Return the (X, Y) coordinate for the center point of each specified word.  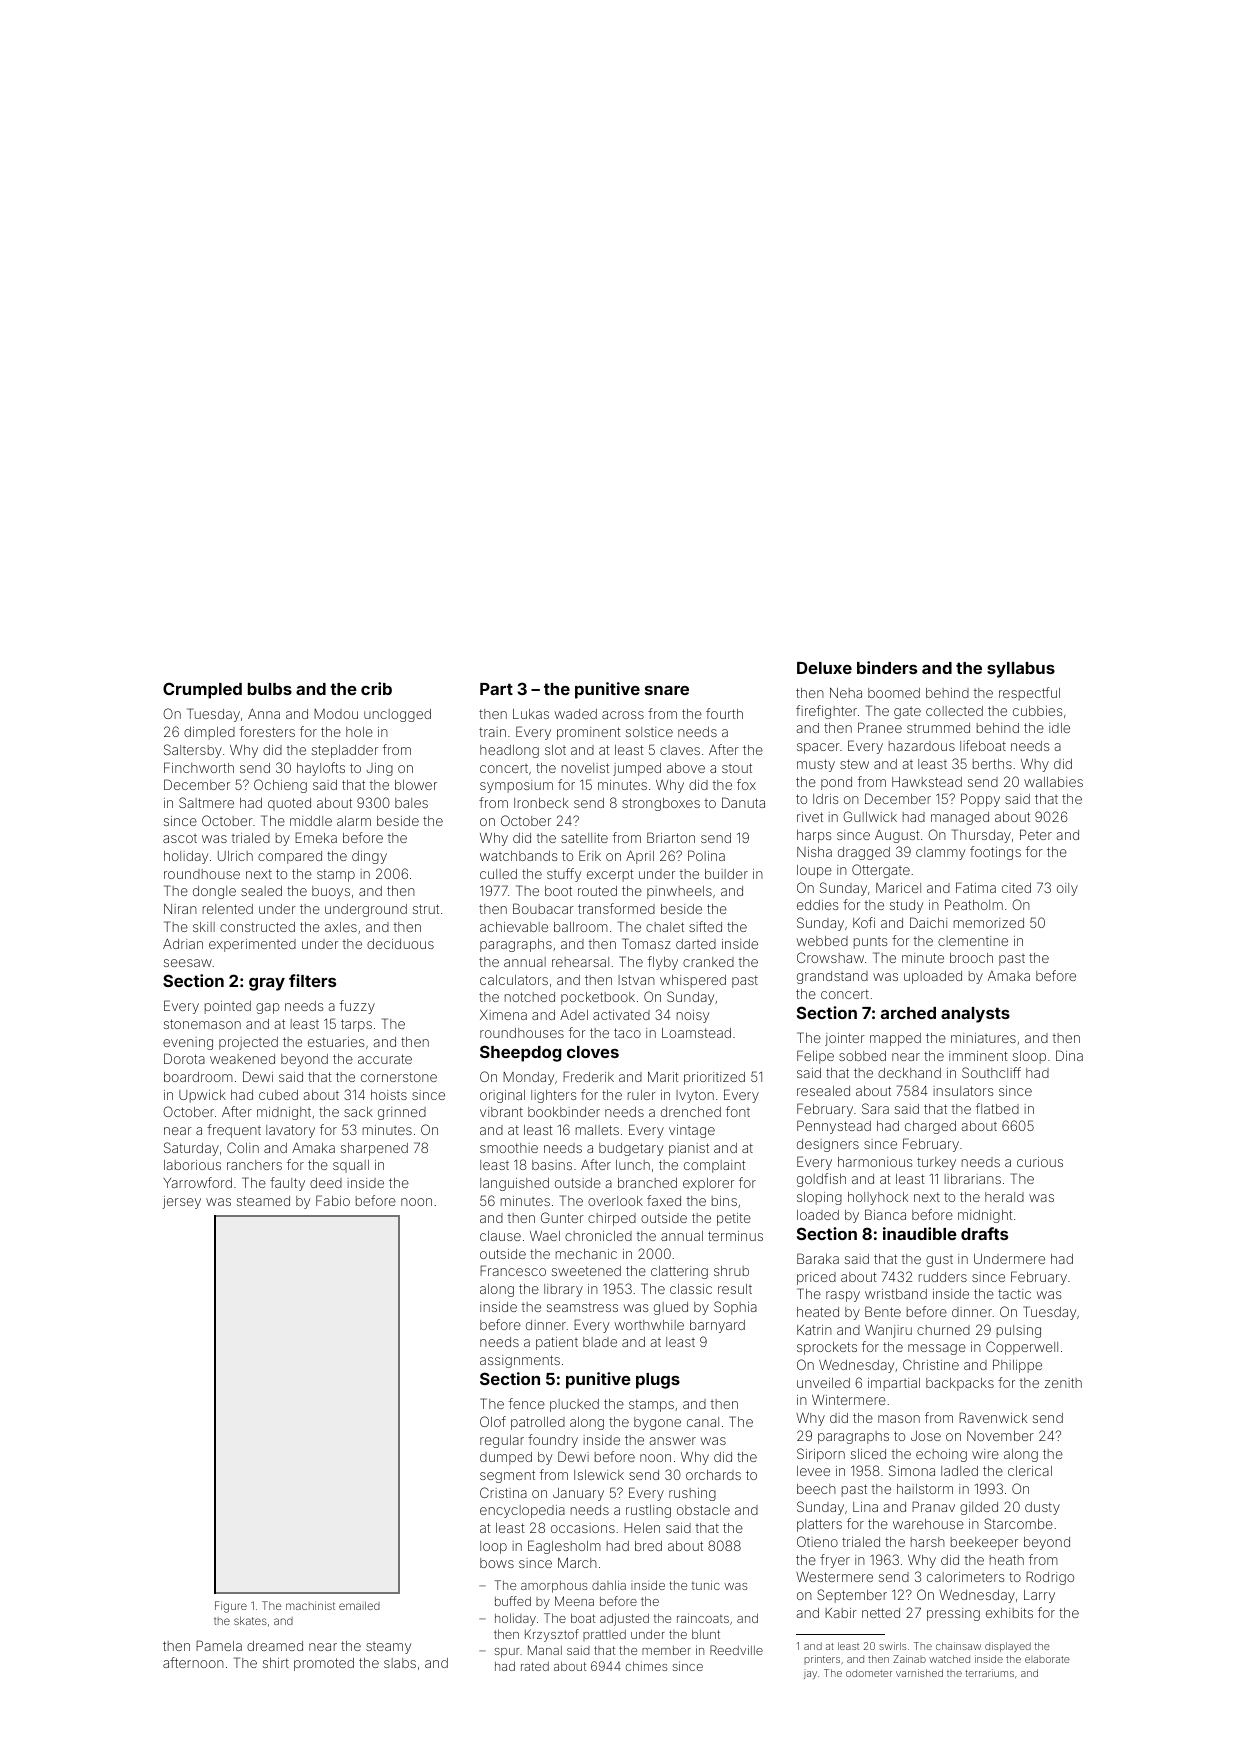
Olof (493, 1421)
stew (854, 764)
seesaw (188, 963)
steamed (263, 1201)
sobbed (862, 1056)
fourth (724, 713)
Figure (231, 1607)
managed (960, 818)
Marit (663, 1076)
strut (426, 909)
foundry (553, 1441)
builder (726, 874)
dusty (1042, 1508)
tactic (1014, 1294)
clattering (679, 1272)
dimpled (209, 733)
